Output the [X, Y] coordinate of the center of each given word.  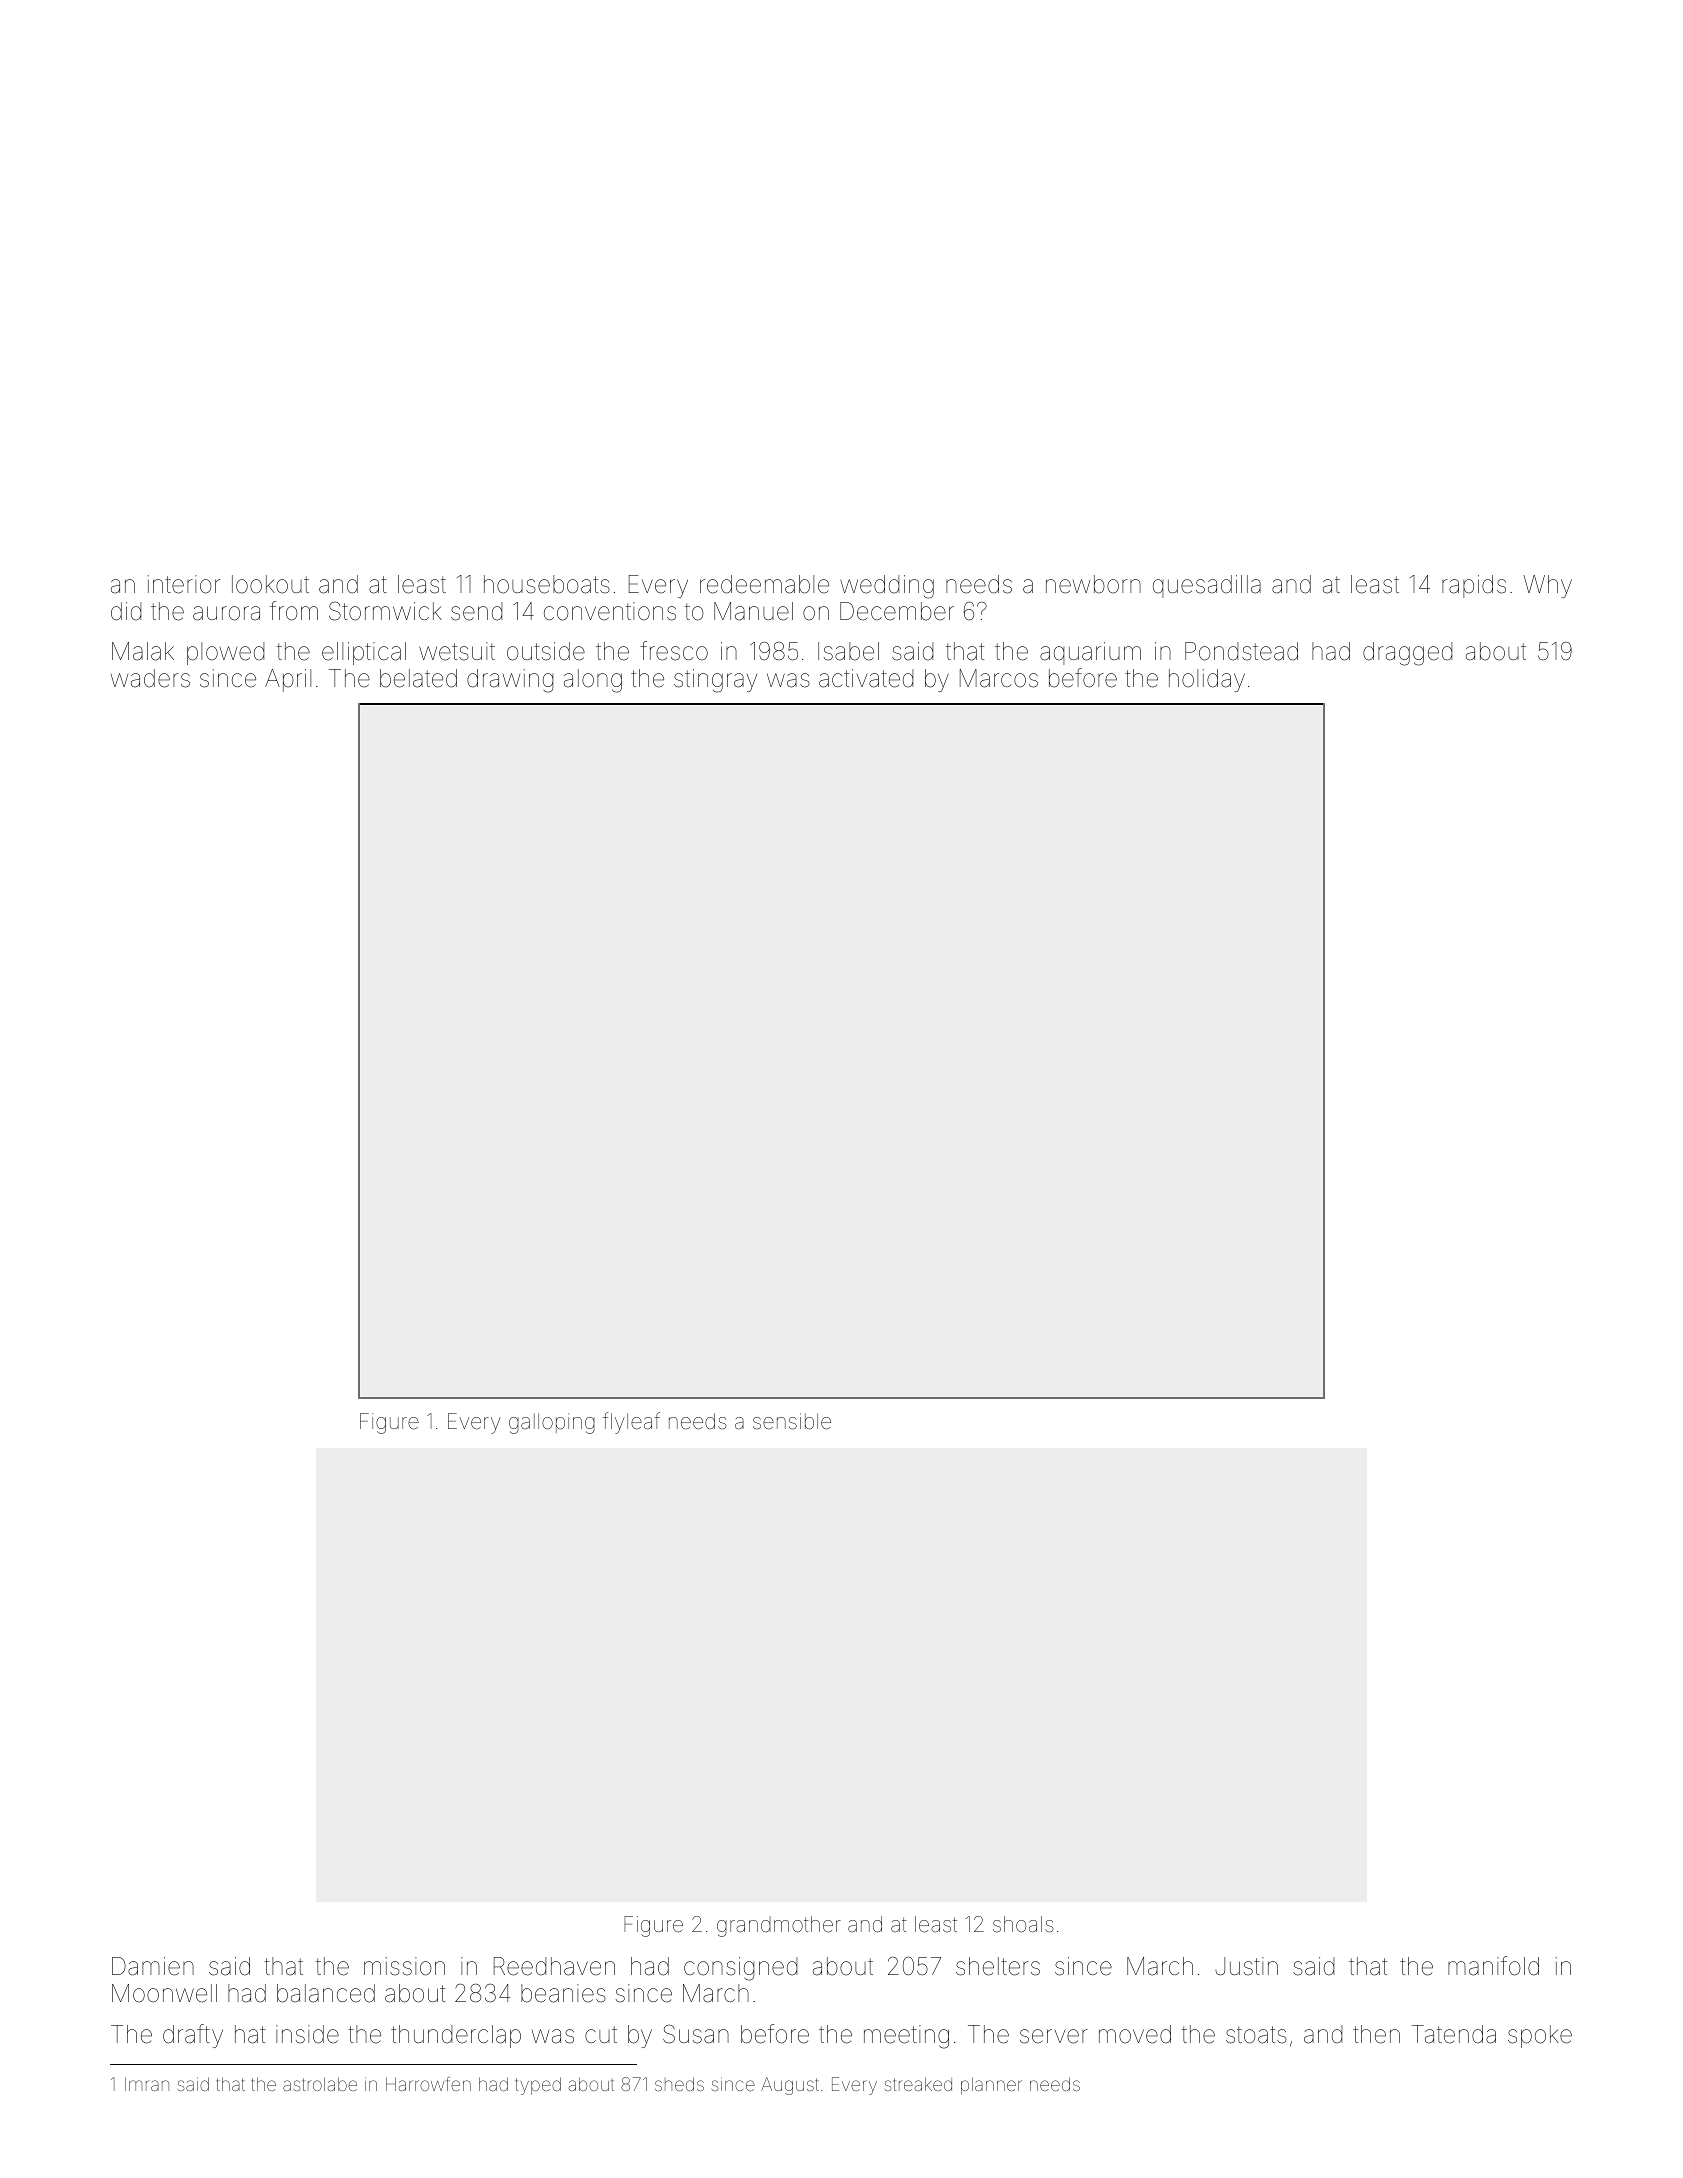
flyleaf [631, 1423]
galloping [552, 1423]
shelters [998, 1966]
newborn [1093, 584]
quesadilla [1207, 586]
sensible [792, 1421]
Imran [147, 2084]
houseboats [547, 584]
